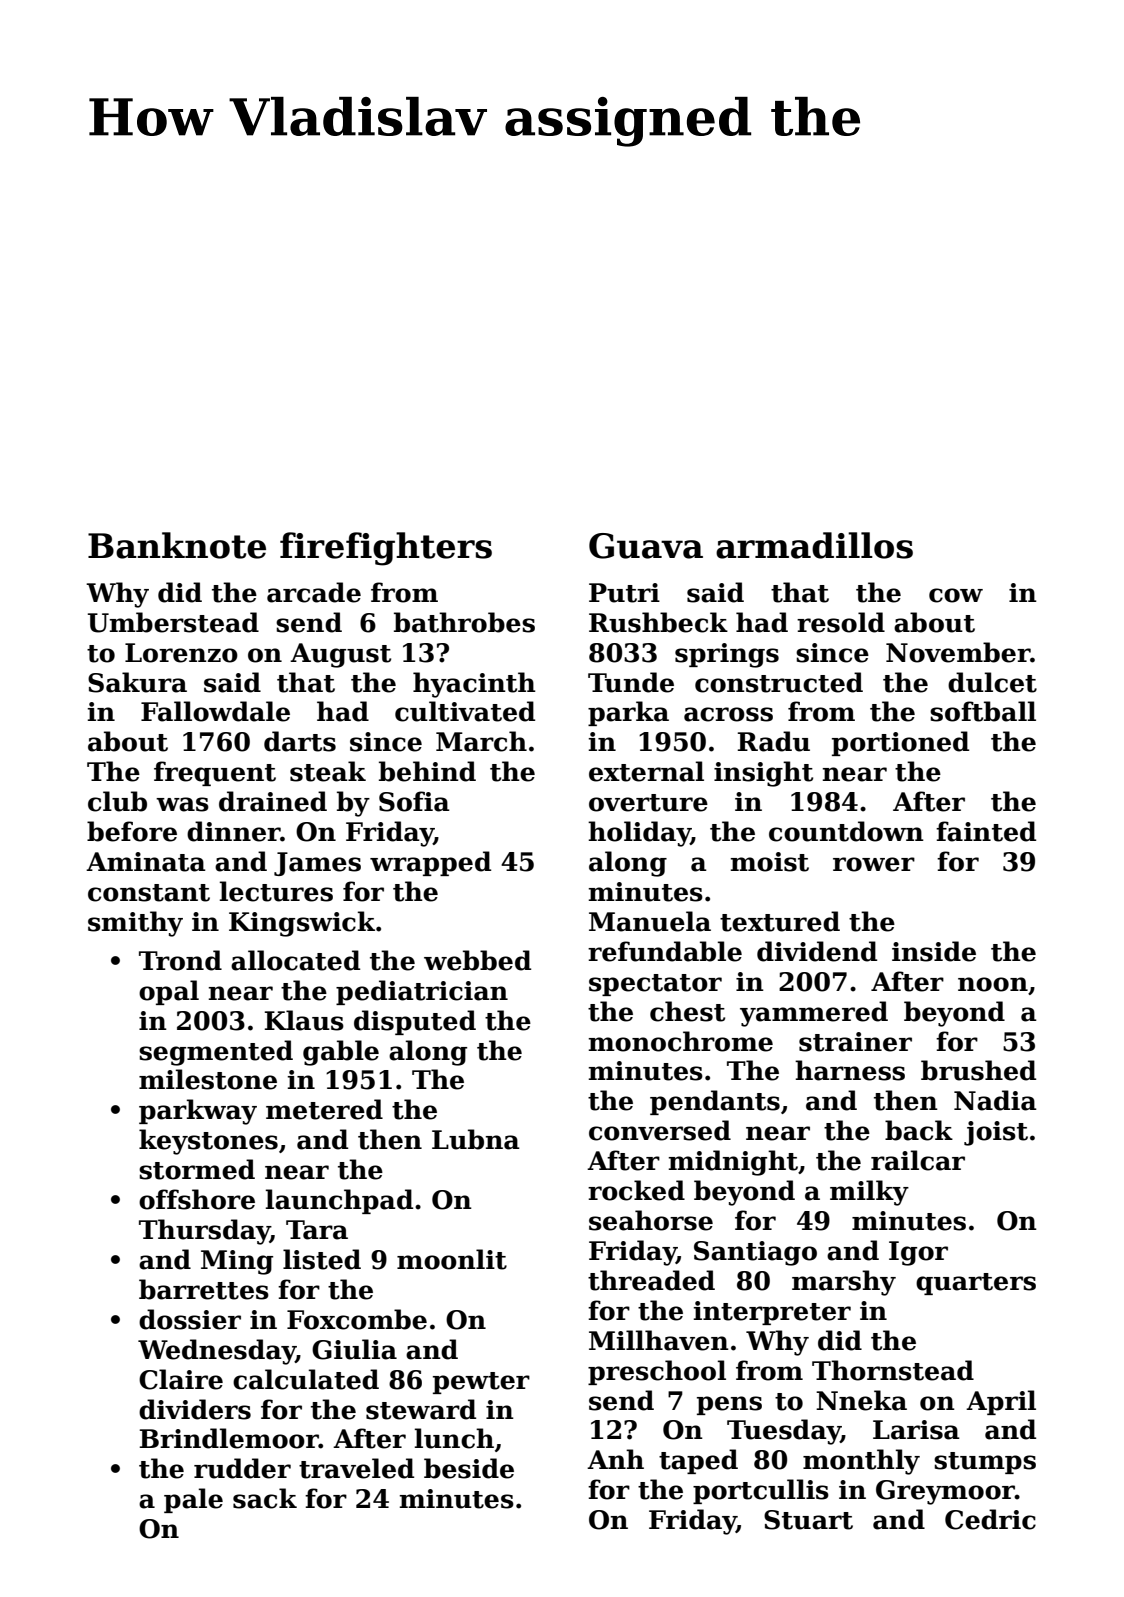  I want to click on moist, so click(770, 862).
